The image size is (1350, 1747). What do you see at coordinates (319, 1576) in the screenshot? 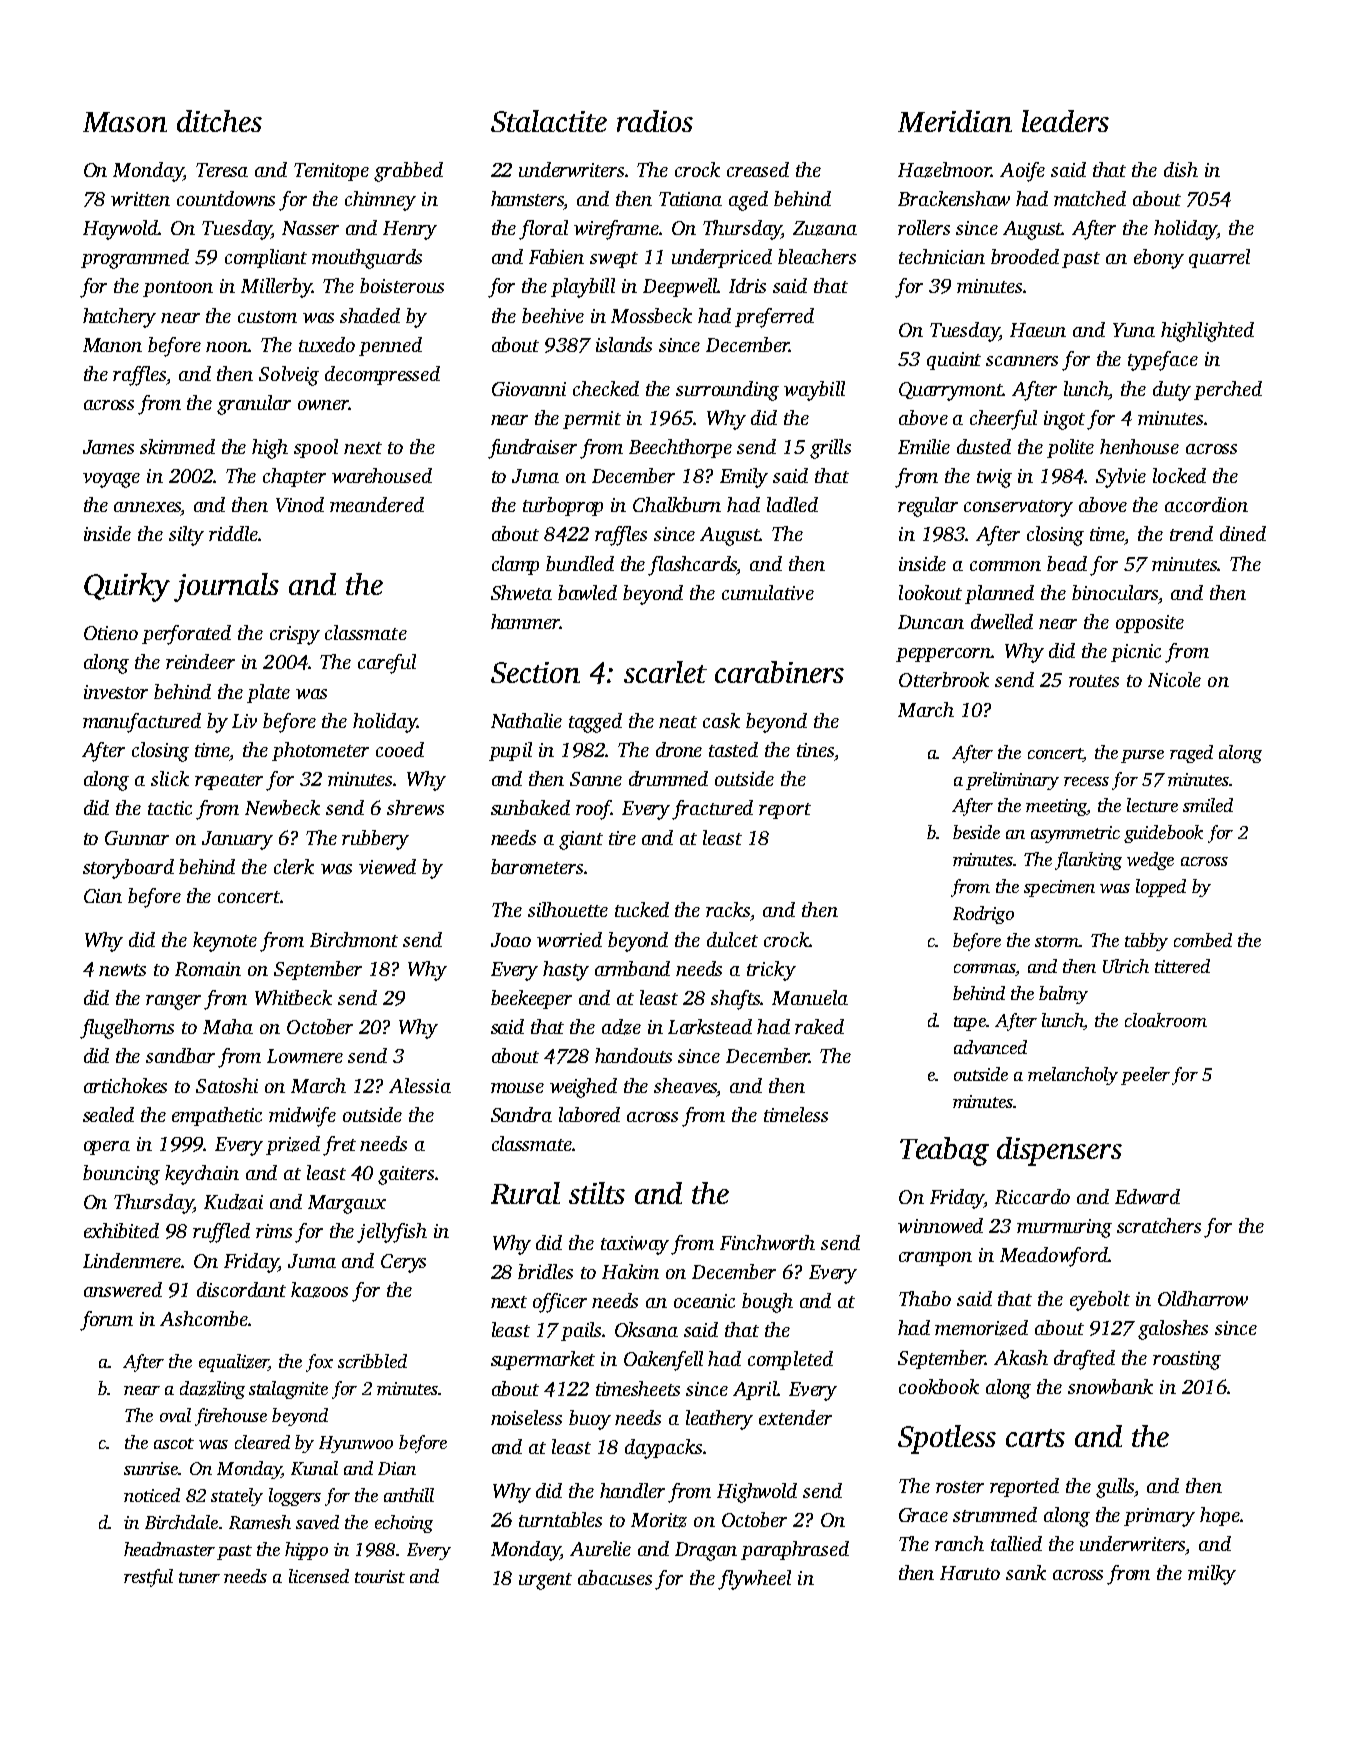
I see `licensed` at bounding box center [319, 1576].
